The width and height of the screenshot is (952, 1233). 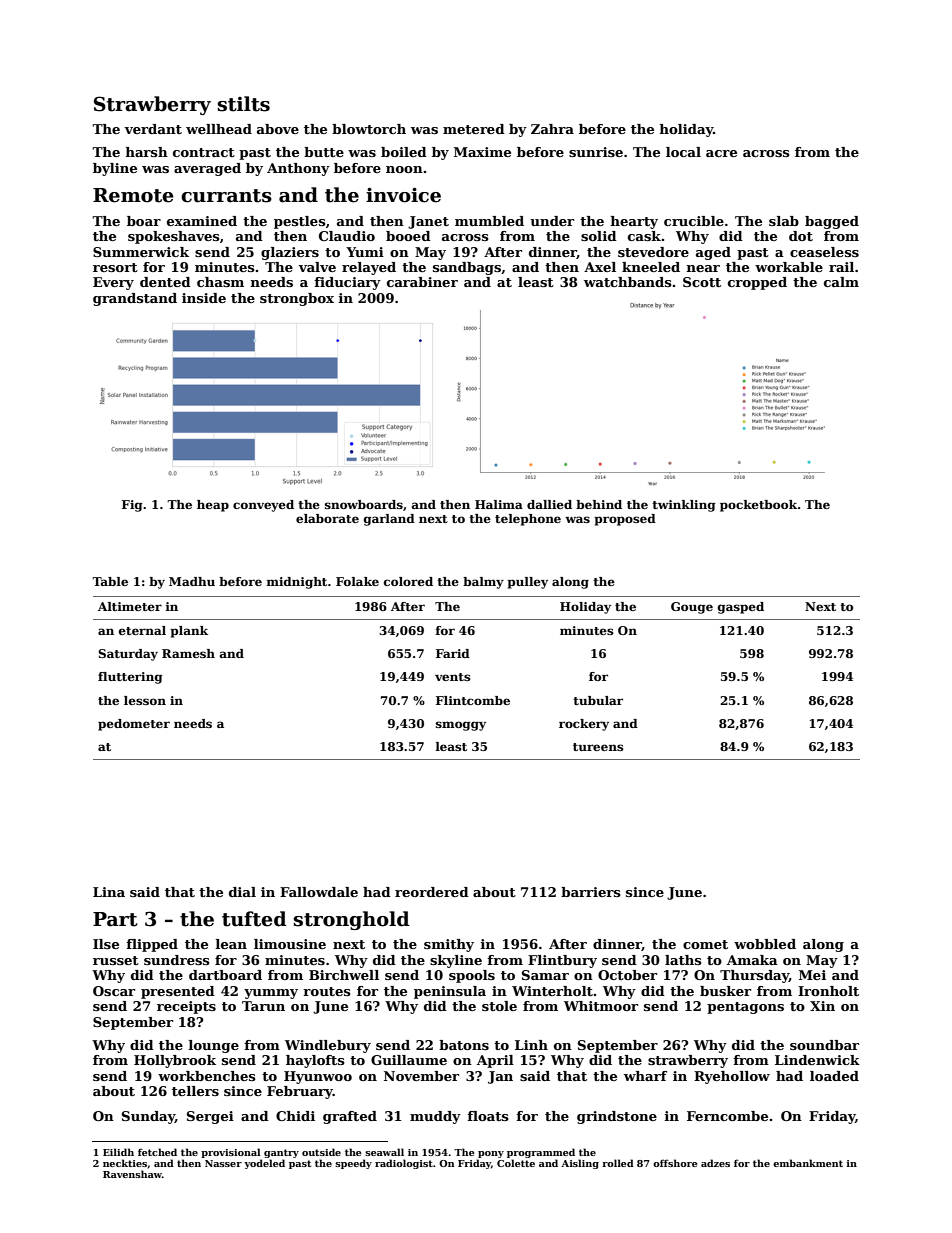 I want to click on Table, so click(x=110, y=581).
